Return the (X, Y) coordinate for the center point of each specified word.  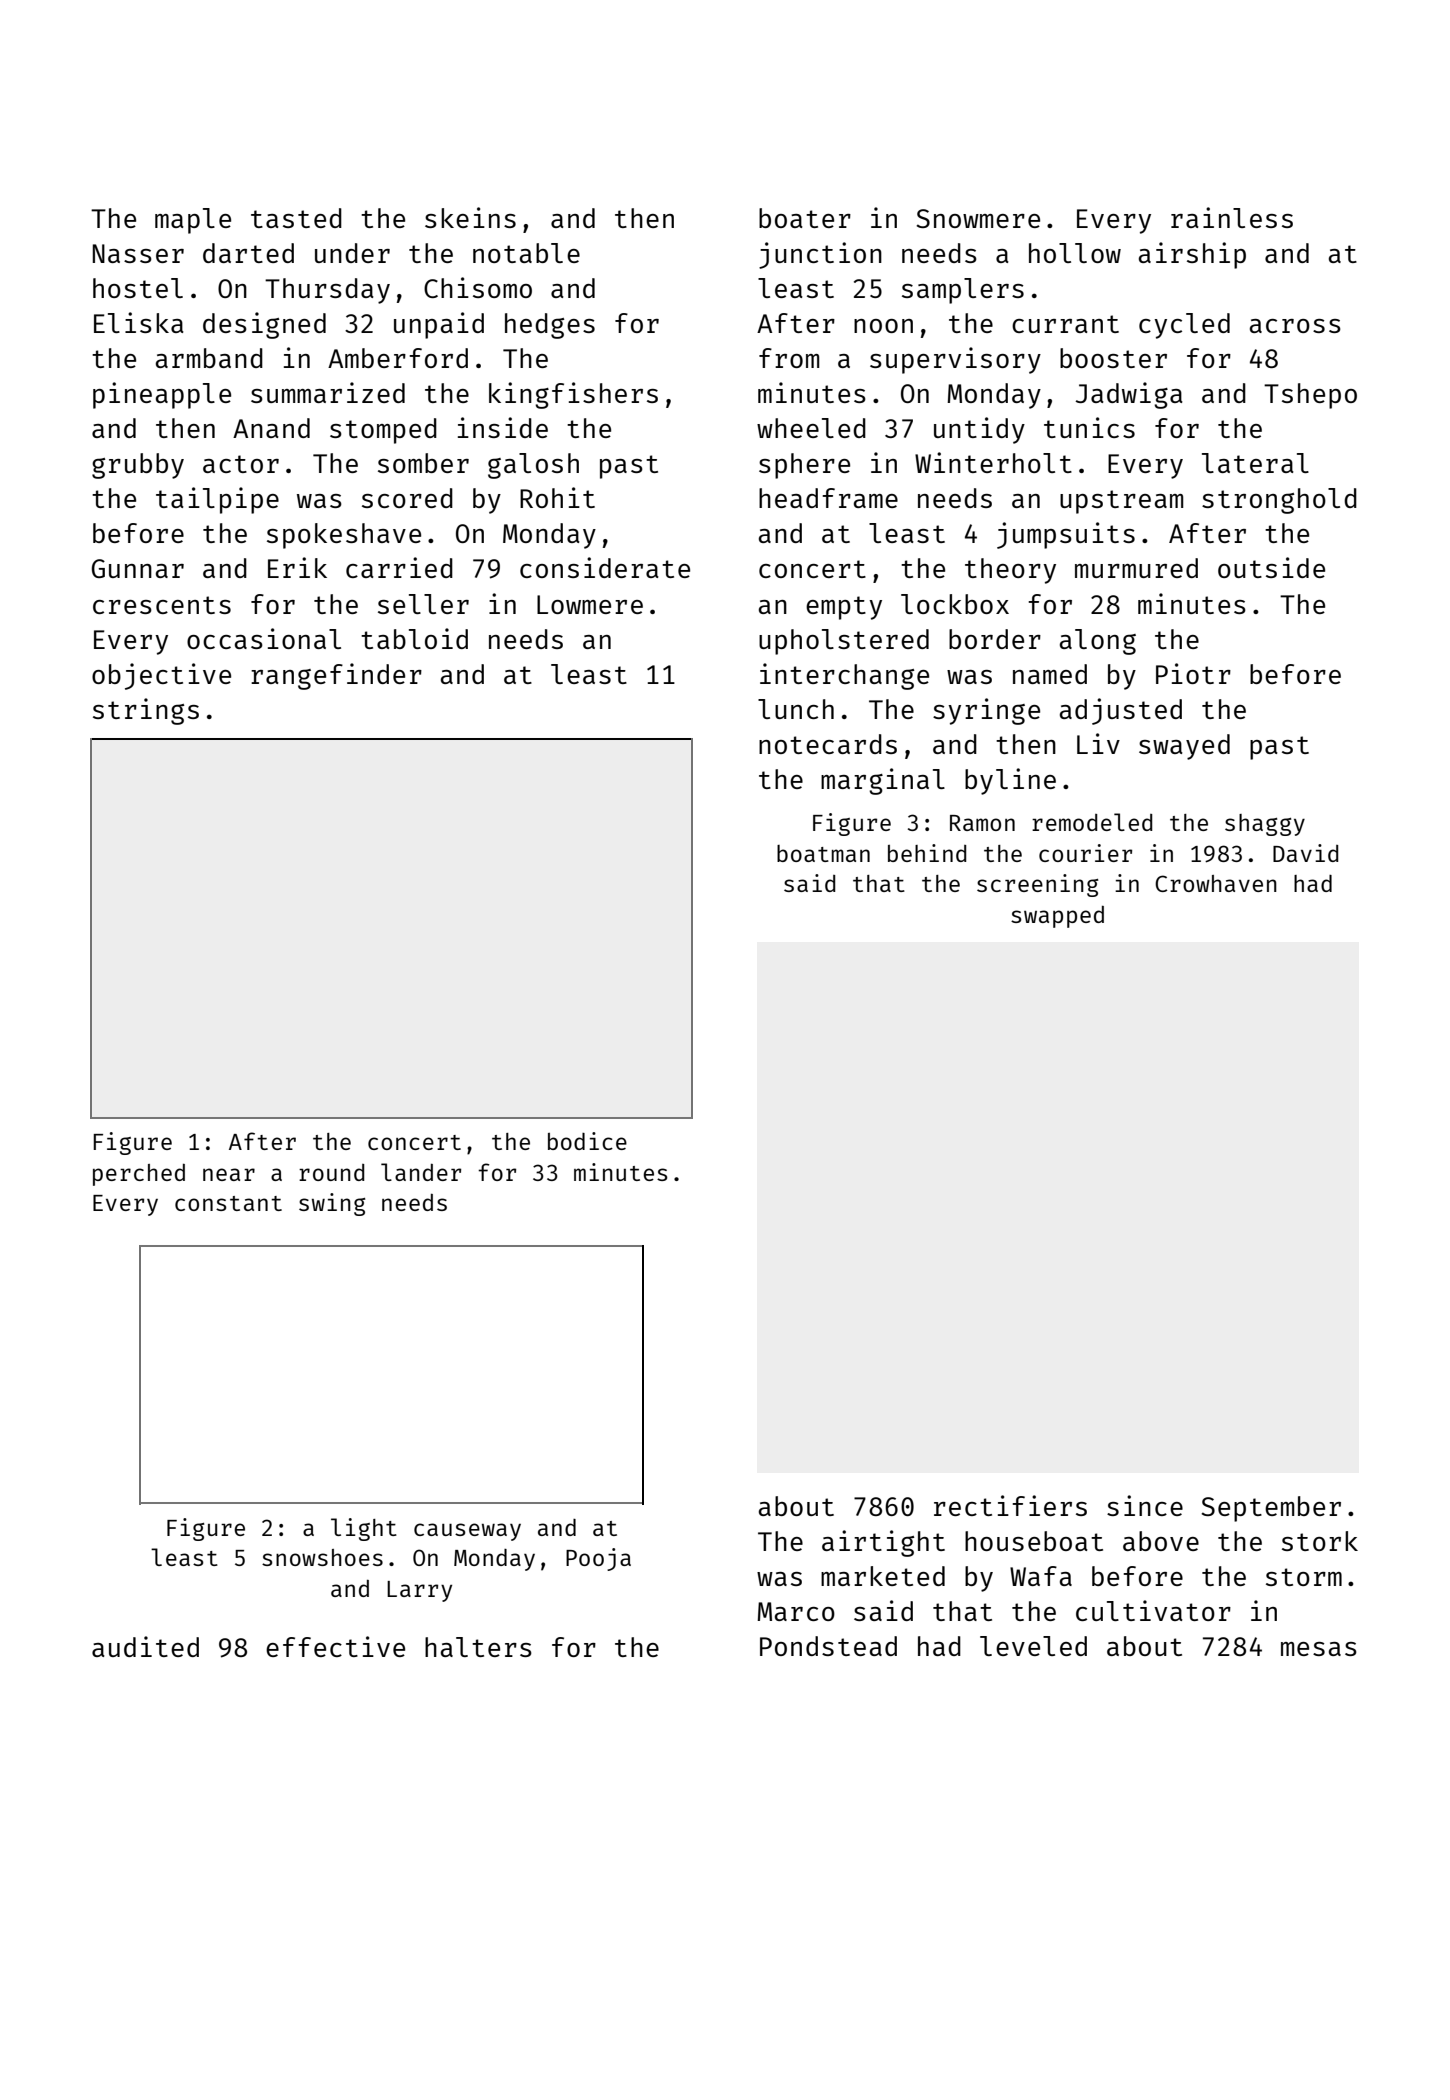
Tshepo (1310, 396)
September (1271, 1509)
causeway (467, 1532)
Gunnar (138, 568)
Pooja (598, 1559)
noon (883, 326)
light (364, 1529)
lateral (1255, 463)
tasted (296, 218)
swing (332, 1204)
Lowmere (590, 604)
